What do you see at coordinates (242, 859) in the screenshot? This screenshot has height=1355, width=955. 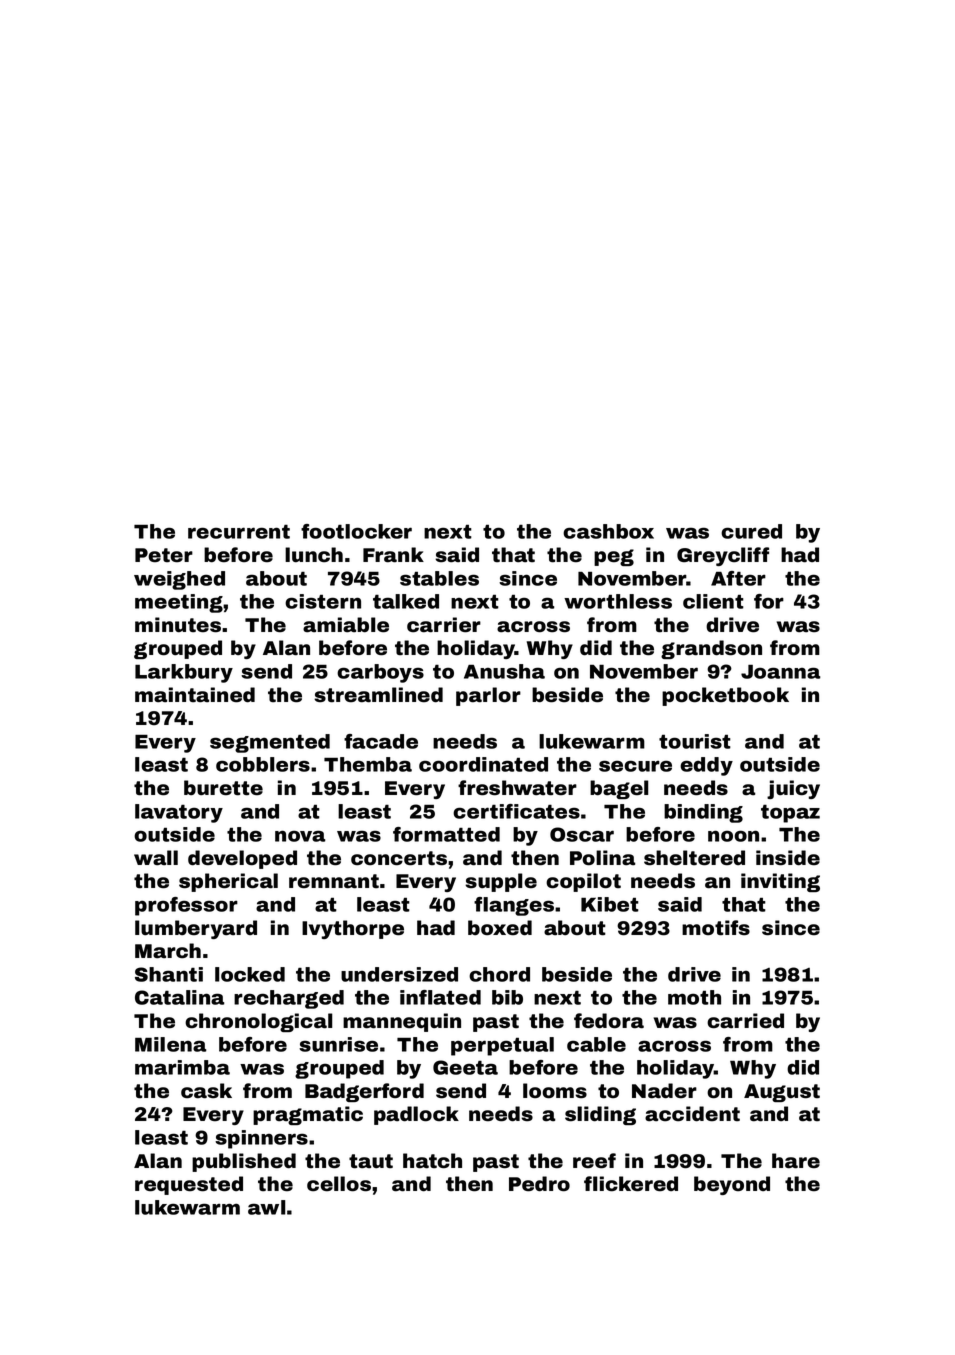 I see `developed` at bounding box center [242, 859].
